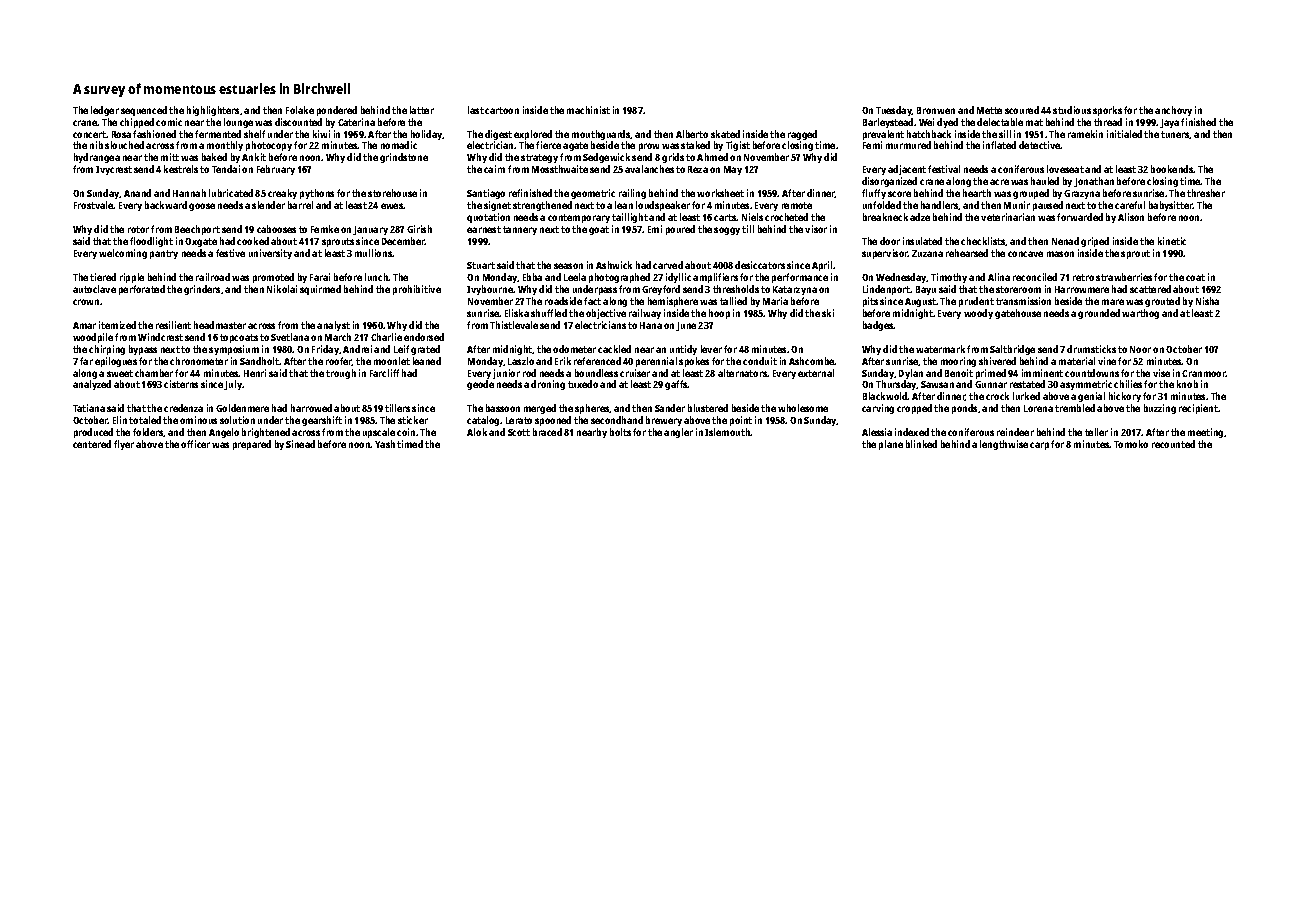 This screenshot has height=924, width=1308. I want to click on railway, so click(645, 314).
